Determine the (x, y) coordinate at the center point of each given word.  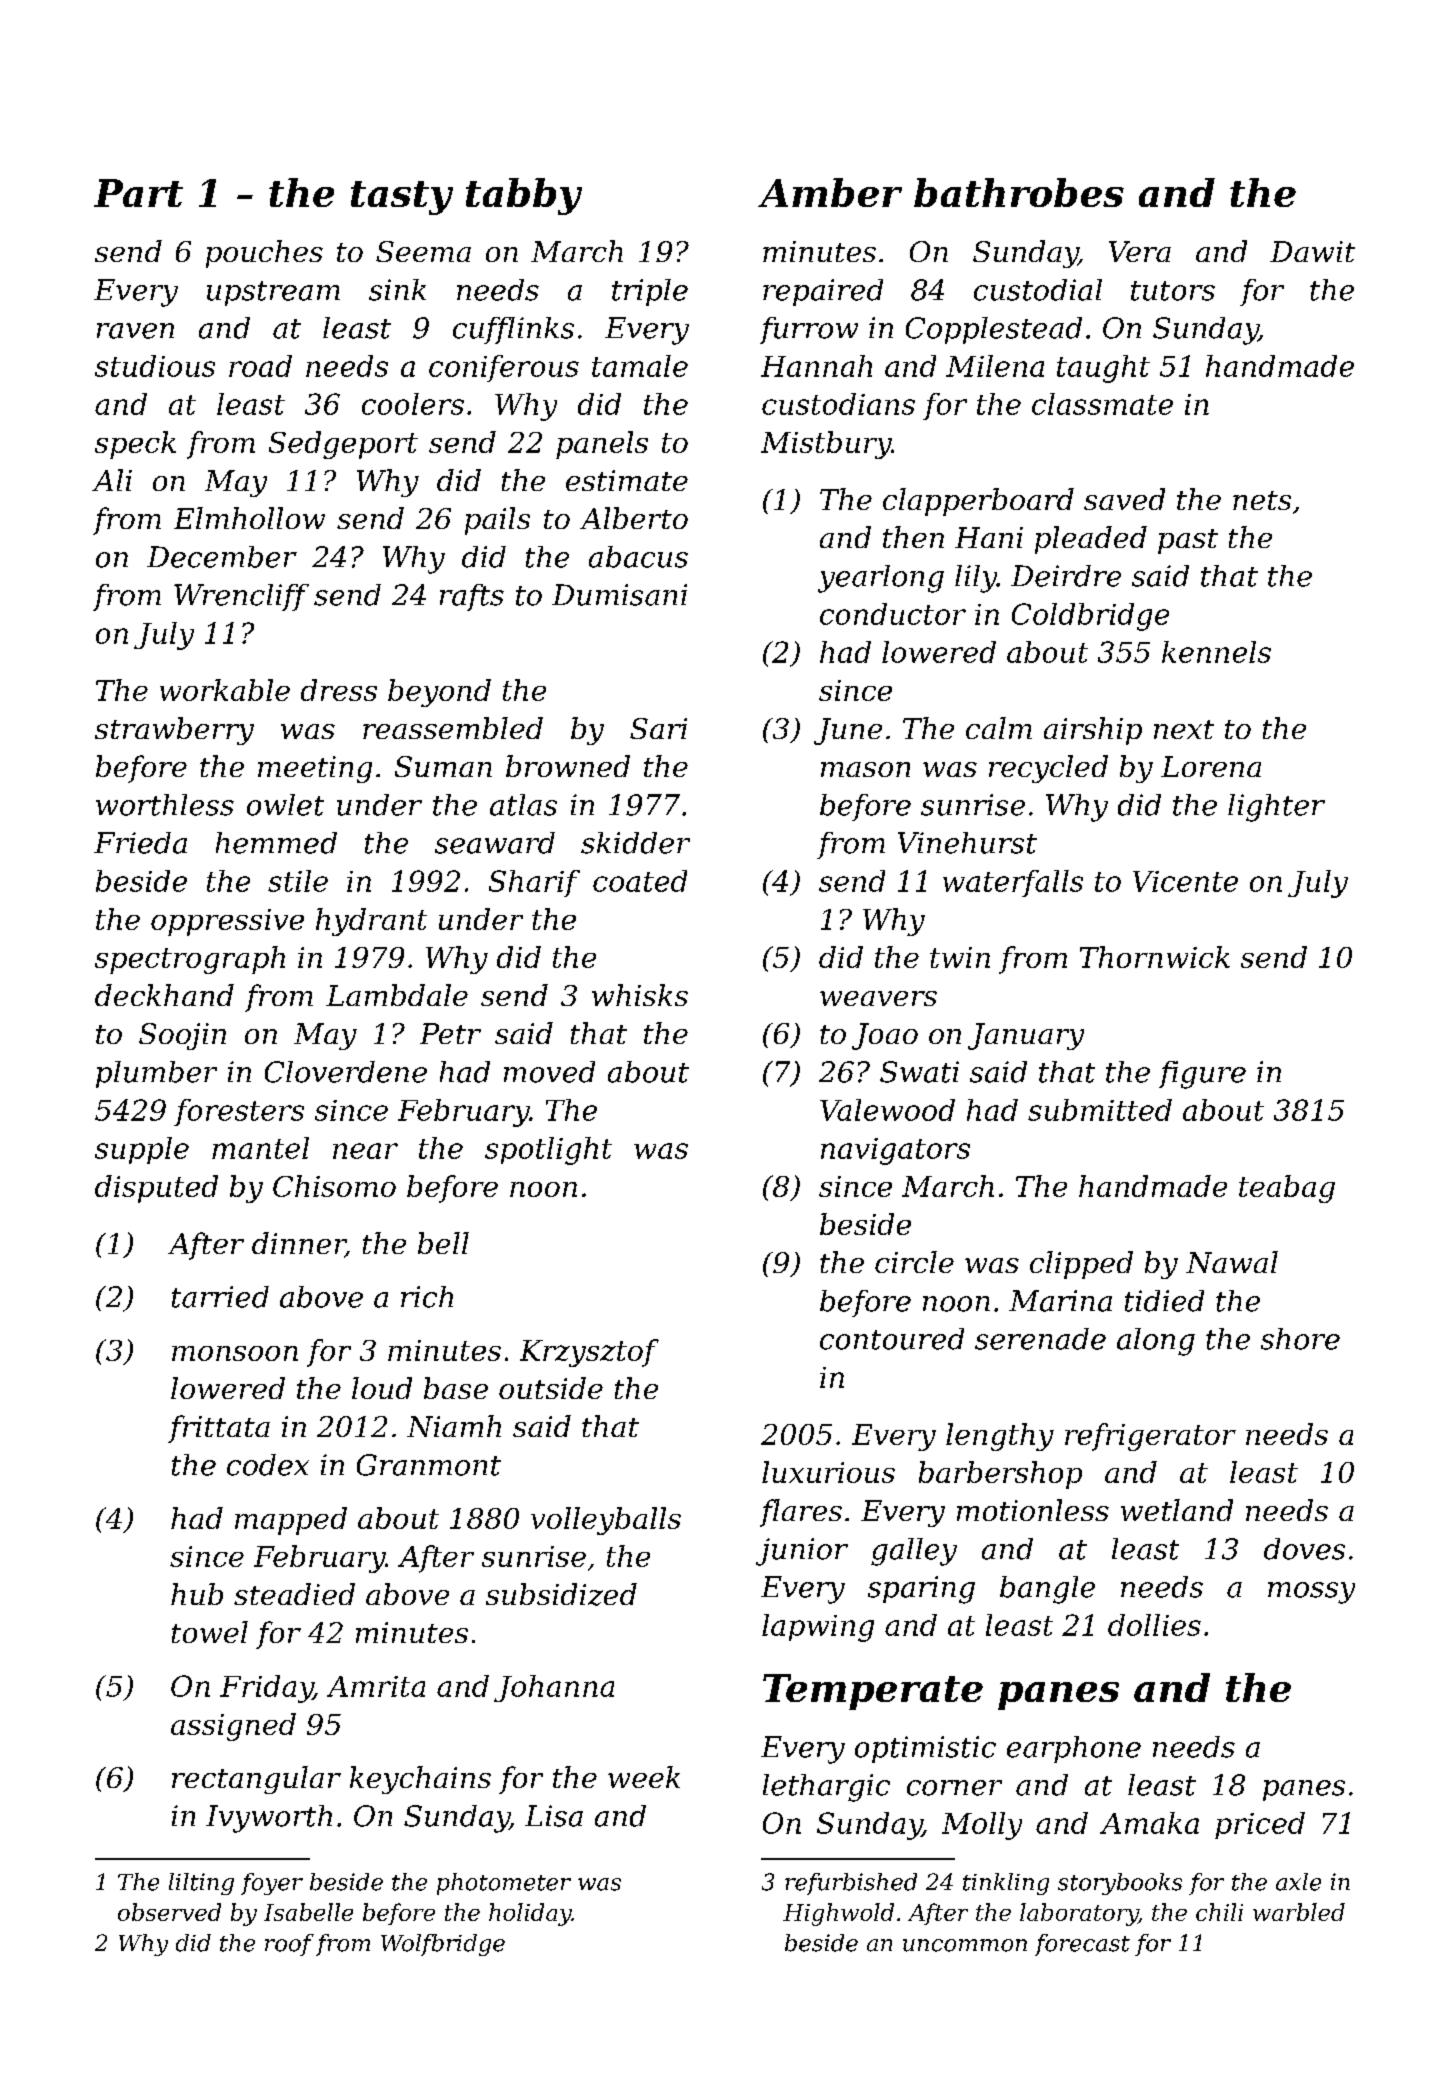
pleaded (1091, 540)
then (913, 537)
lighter (1276, 808)
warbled (1299, 1912)
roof (289, 1945)
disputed (156, 1189)
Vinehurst (967, 843)
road (260, 366)
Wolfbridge (443, 1945)
